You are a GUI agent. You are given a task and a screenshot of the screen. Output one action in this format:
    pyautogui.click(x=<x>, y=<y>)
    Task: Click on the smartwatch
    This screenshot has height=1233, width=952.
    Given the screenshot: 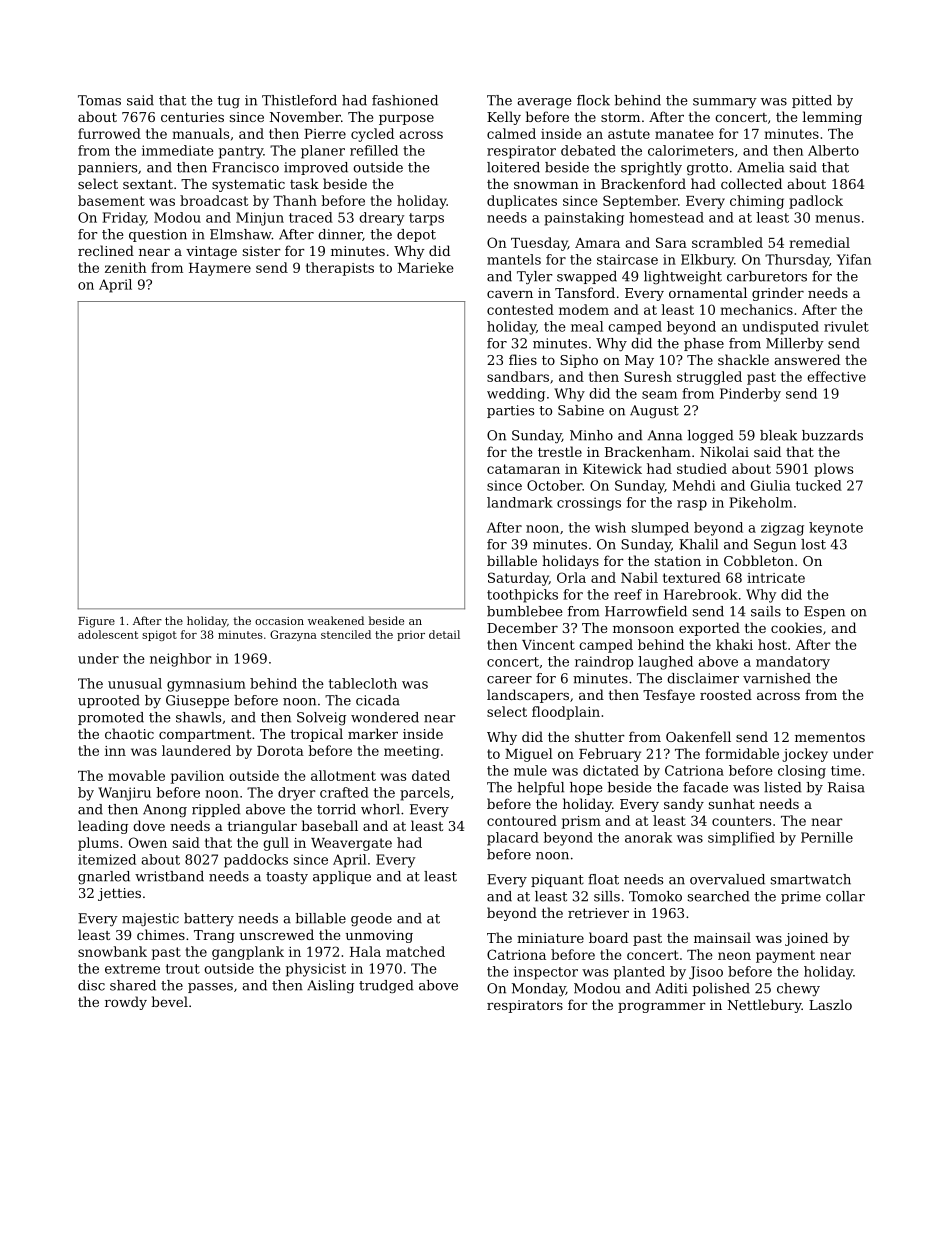 What is the action you would take?
    pyautogui.click(x=811, y=879)
